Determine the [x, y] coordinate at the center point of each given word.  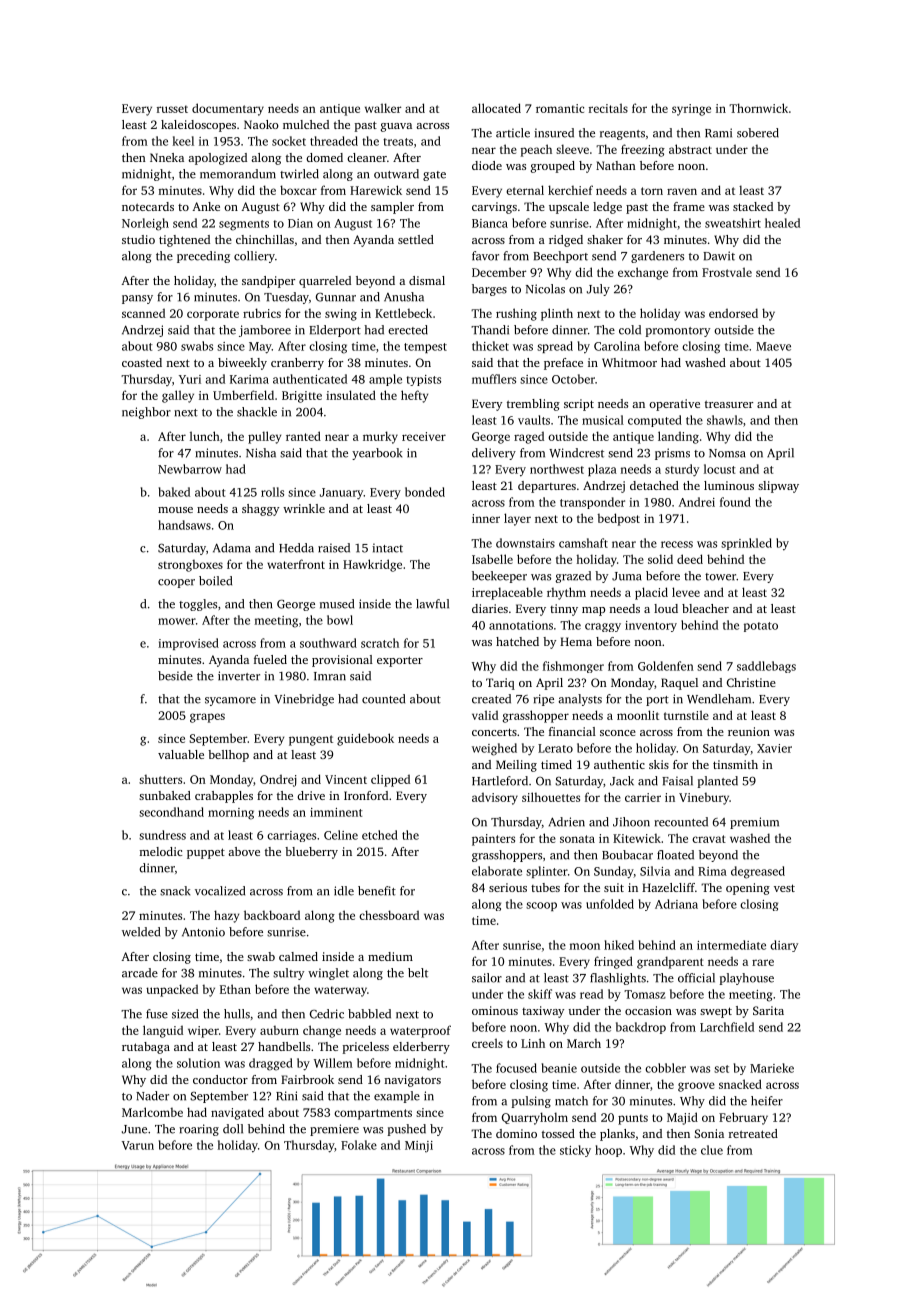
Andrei [697, 502]
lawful [432, 604]
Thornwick [758, 108]
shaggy [260, 510]
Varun [138, 1145]
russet [172, 109]
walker [383, 108]
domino [516, 1133]
